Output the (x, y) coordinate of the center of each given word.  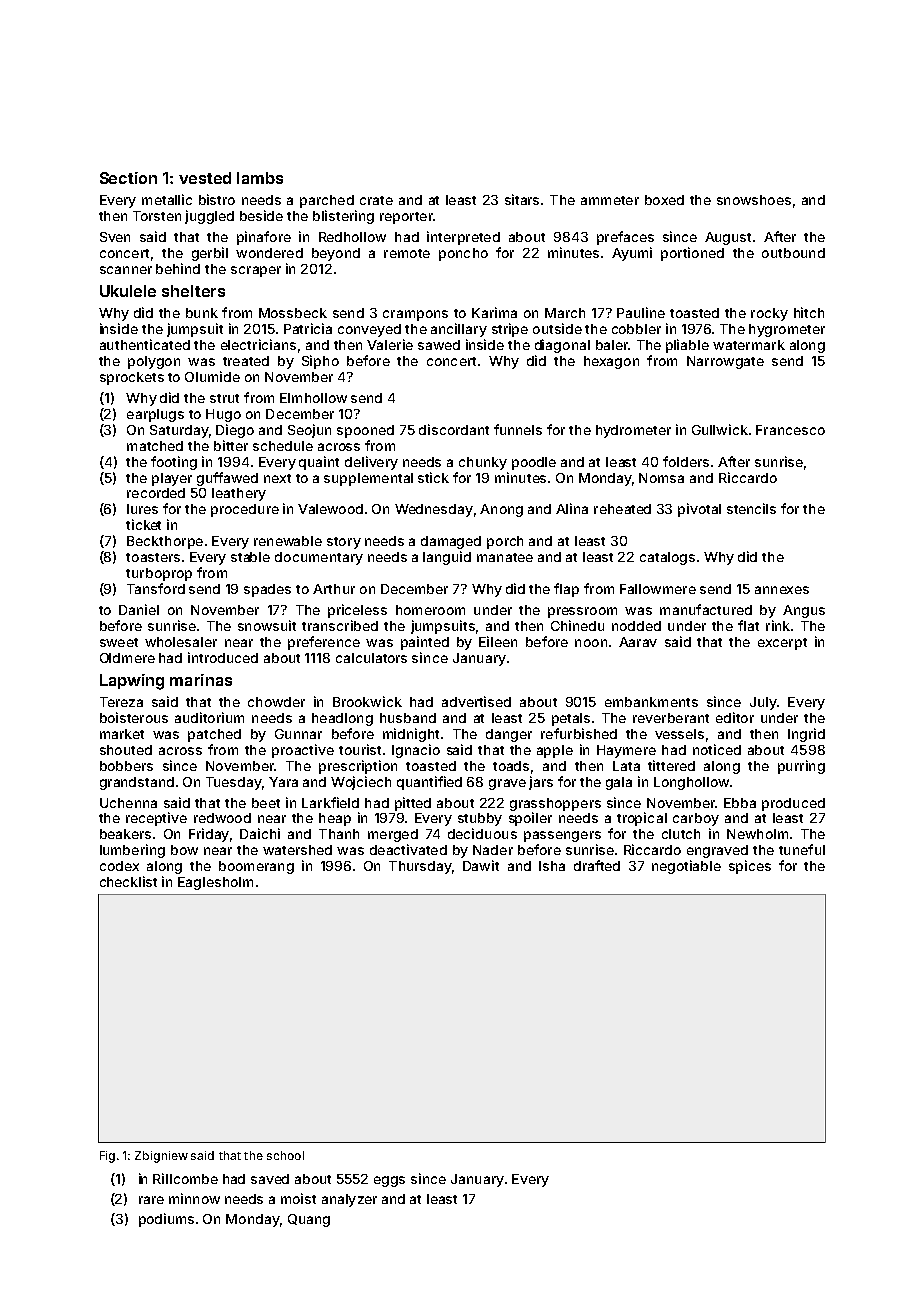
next (277, 478)
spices (750, 867)
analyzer (349, 1200)
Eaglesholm (215, 883)
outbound (793, 253)
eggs (389, 1181)
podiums (166, 1220)
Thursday (420, 867)
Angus (804, 611)
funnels (518, 429)
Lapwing (132, 682)
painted (425, 643)
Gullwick (720, 429)
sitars (522, 199)
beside (261, 215)
